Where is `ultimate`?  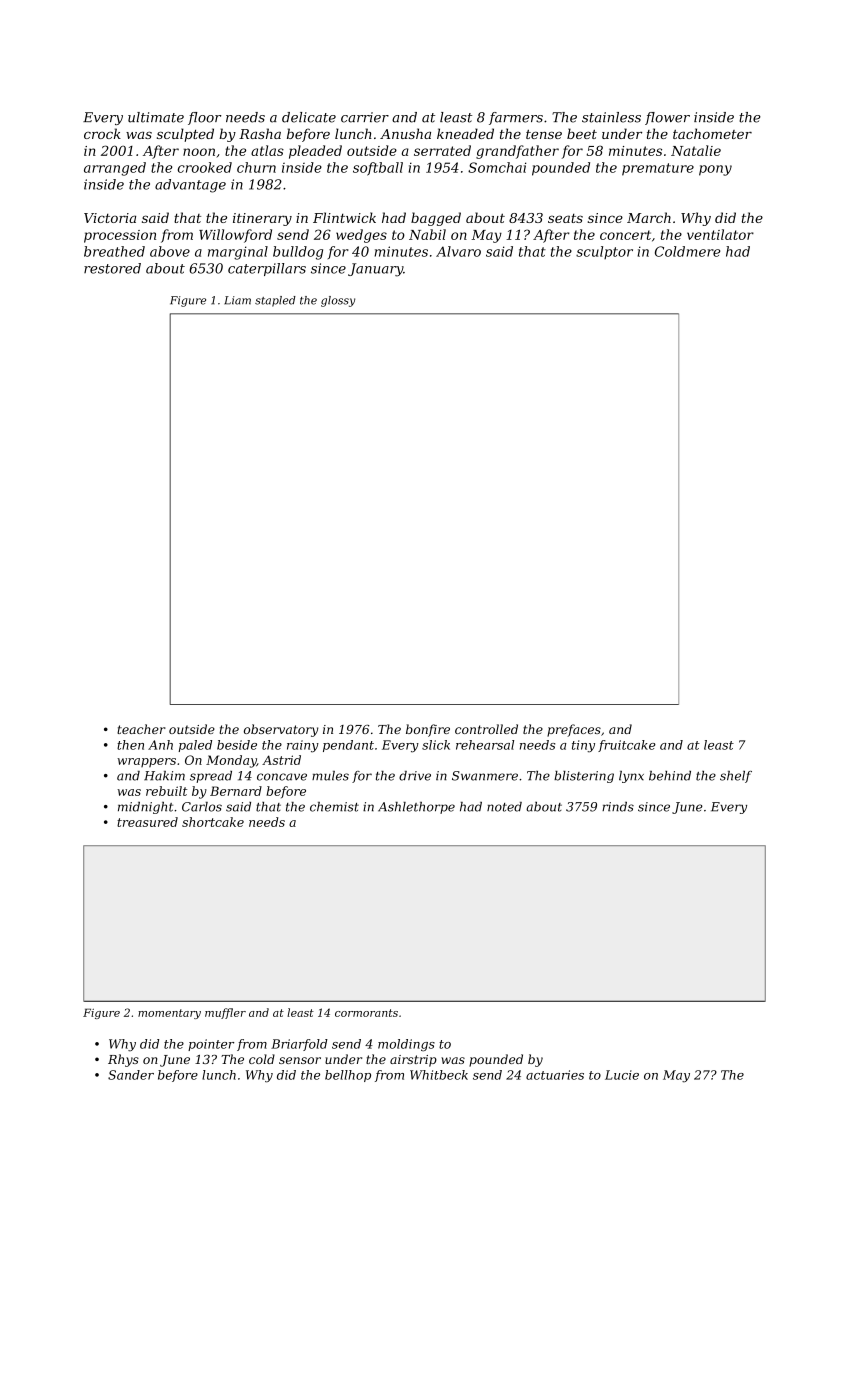
ultimate is located at coordinates (156, 117).
